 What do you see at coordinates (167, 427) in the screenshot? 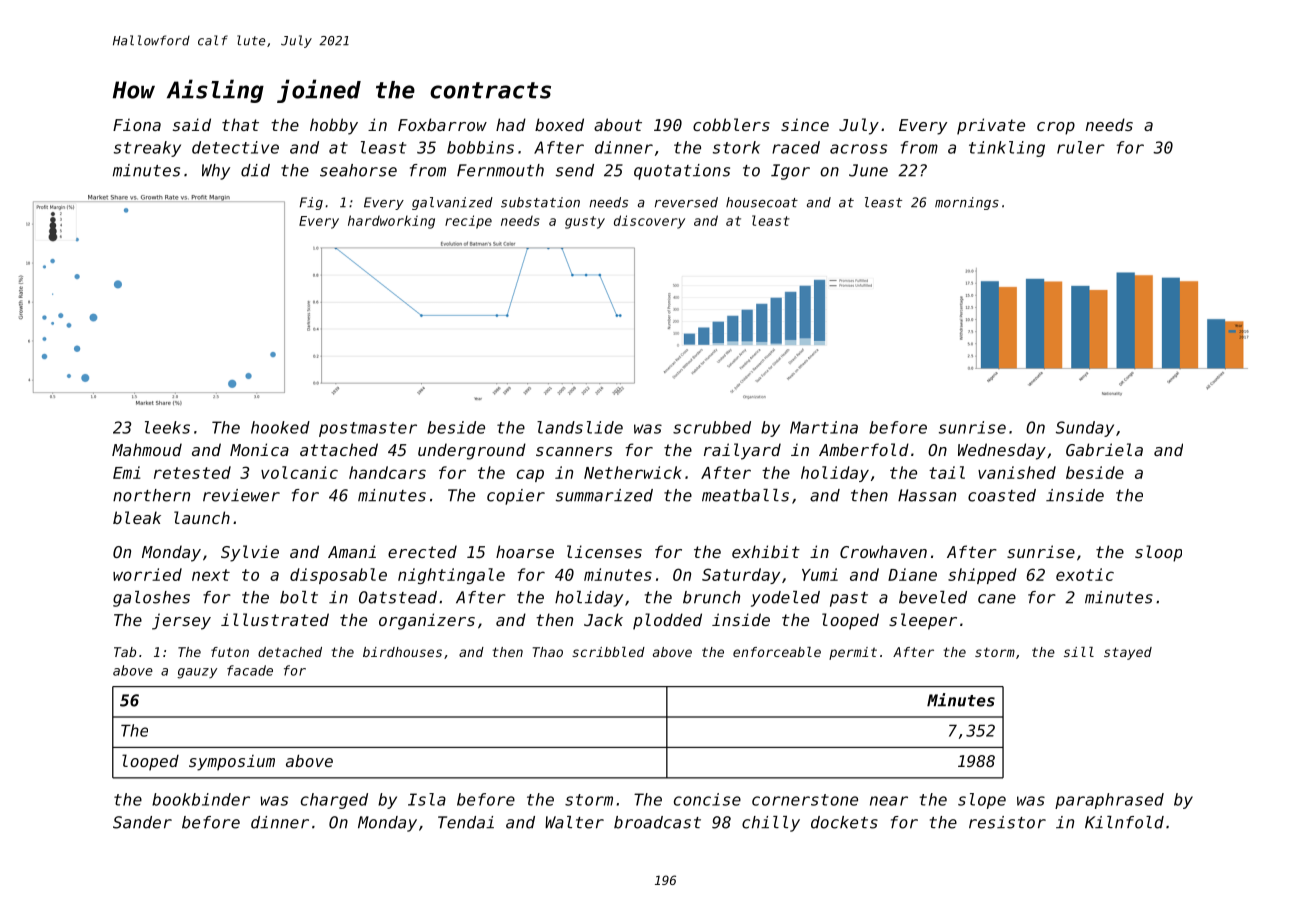
I see `leeks` at bounding box center [167, 427].
